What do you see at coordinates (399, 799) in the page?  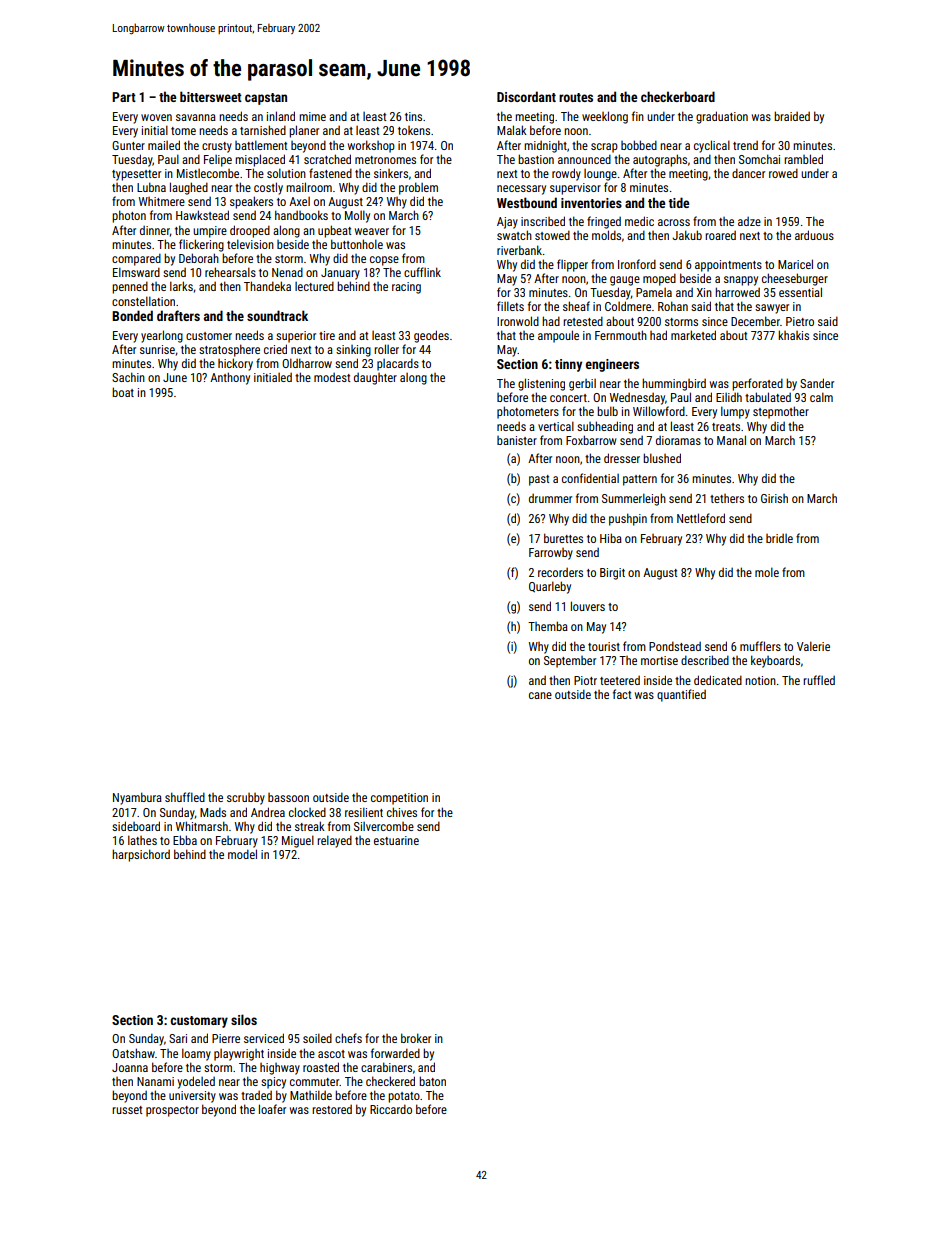 I see `competition` at bounding box center [399, 799].
